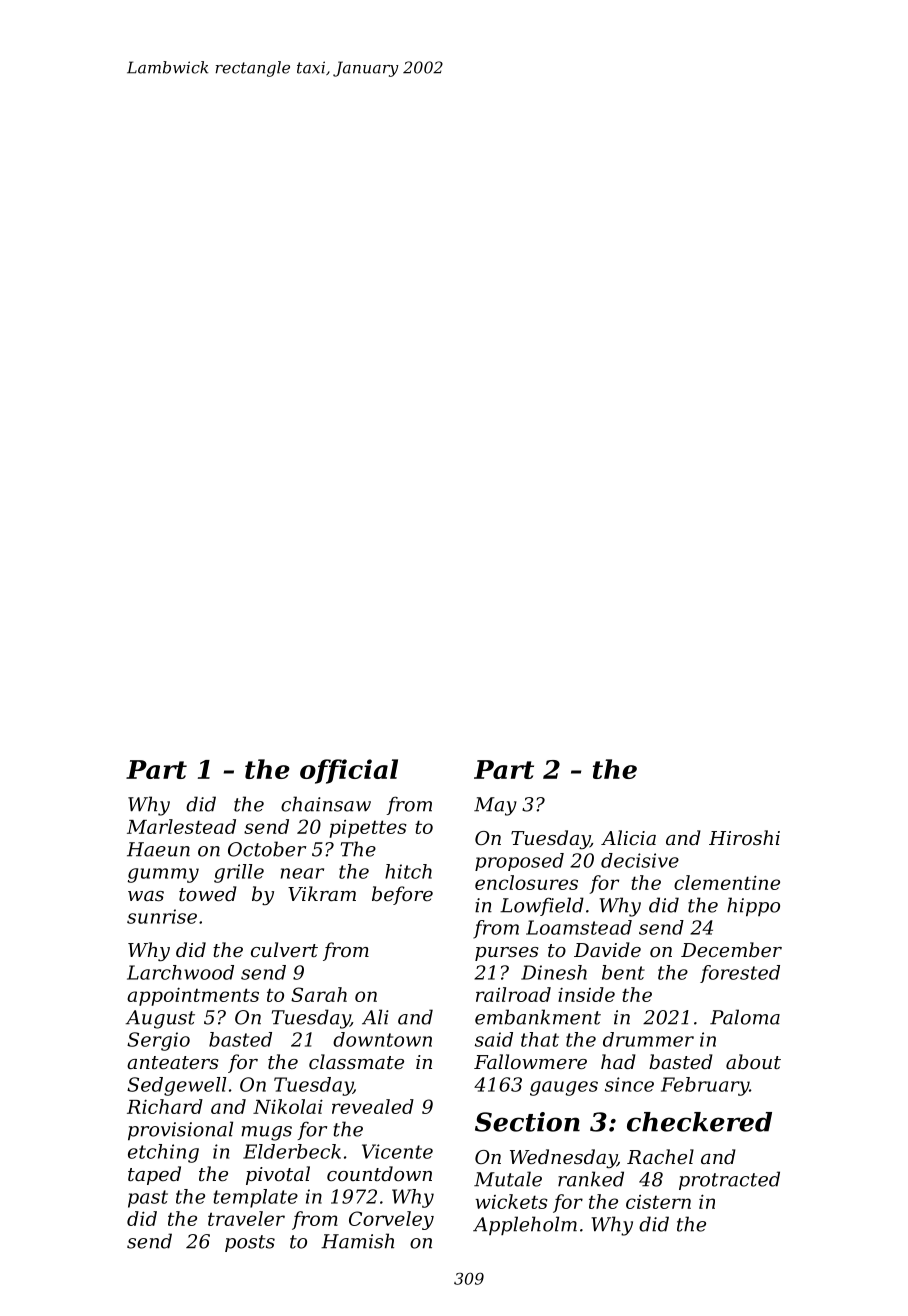 The image size is (908, 1316). What do you see at coordinates (250, 1243) in the screenshot?
I see `posts` at bounding box center [250, 1243].
